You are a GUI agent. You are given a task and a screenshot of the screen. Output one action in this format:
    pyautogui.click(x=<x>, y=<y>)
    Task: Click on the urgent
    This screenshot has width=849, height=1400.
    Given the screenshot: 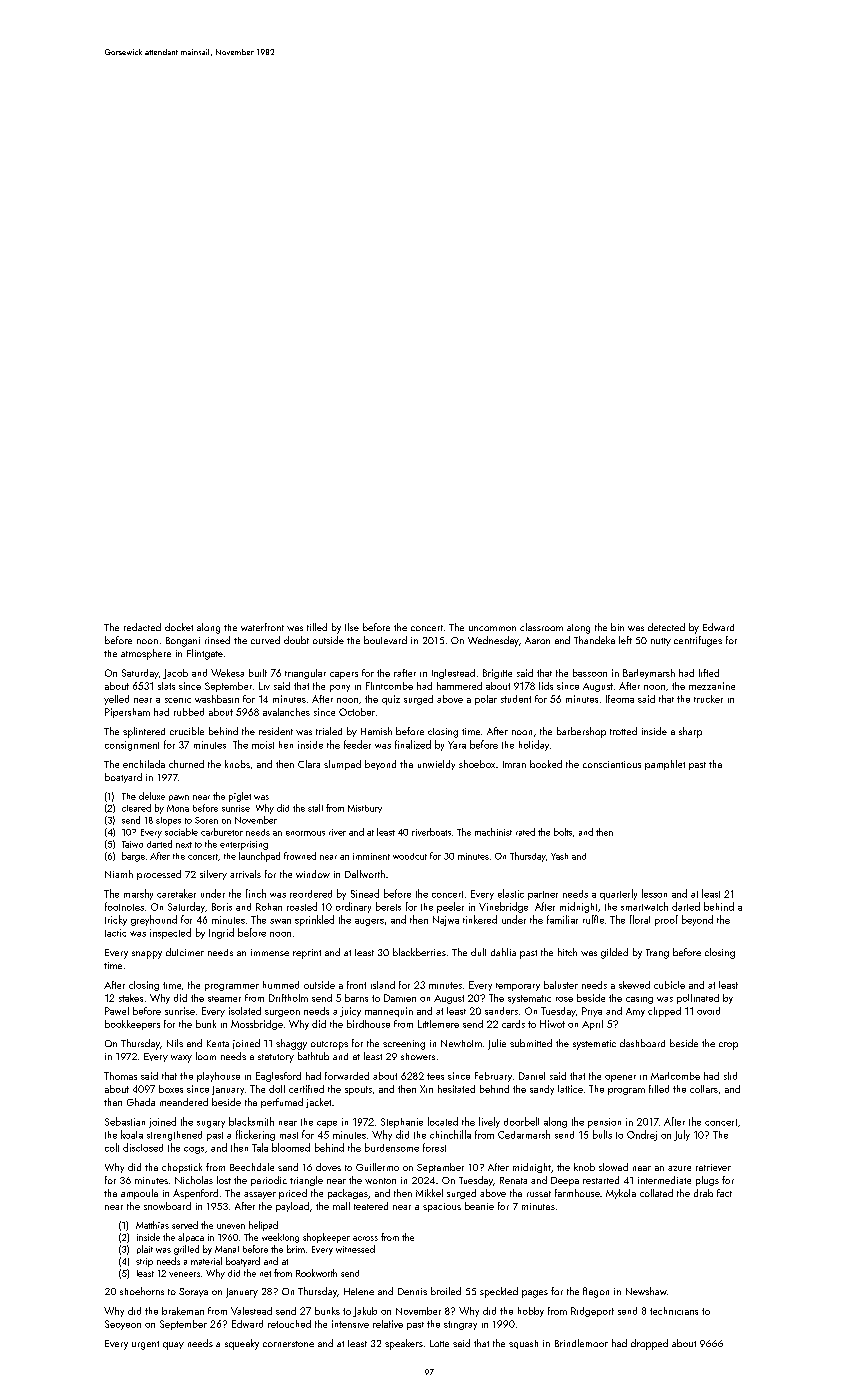 What is the action you would take?
    pyautogui.click(x=145, y=1345)
